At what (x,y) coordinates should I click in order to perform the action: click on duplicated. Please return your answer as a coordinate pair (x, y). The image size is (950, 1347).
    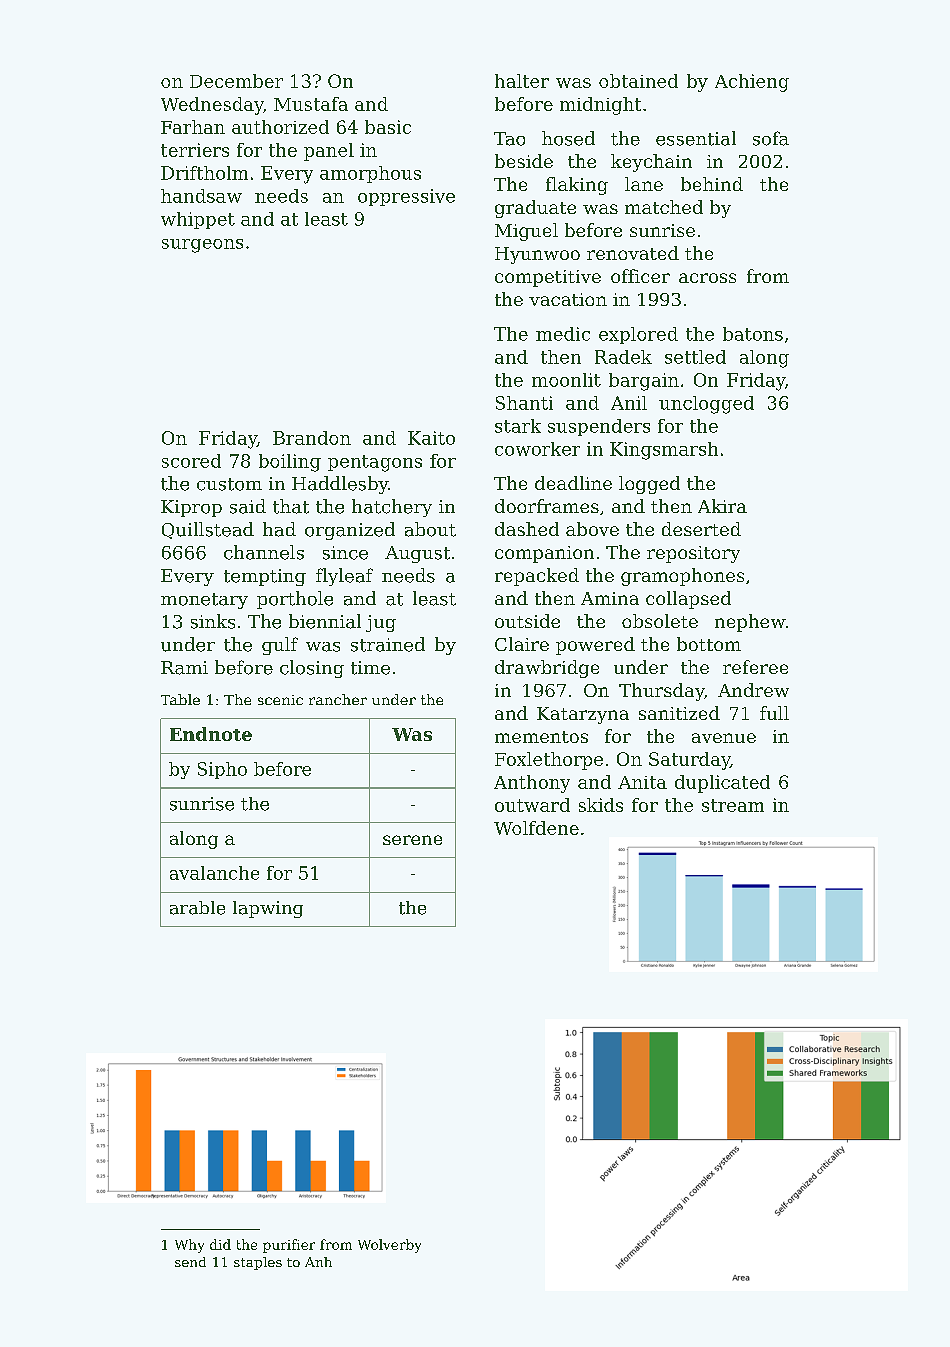
    Looking at the image, I should click on (722, 784).
